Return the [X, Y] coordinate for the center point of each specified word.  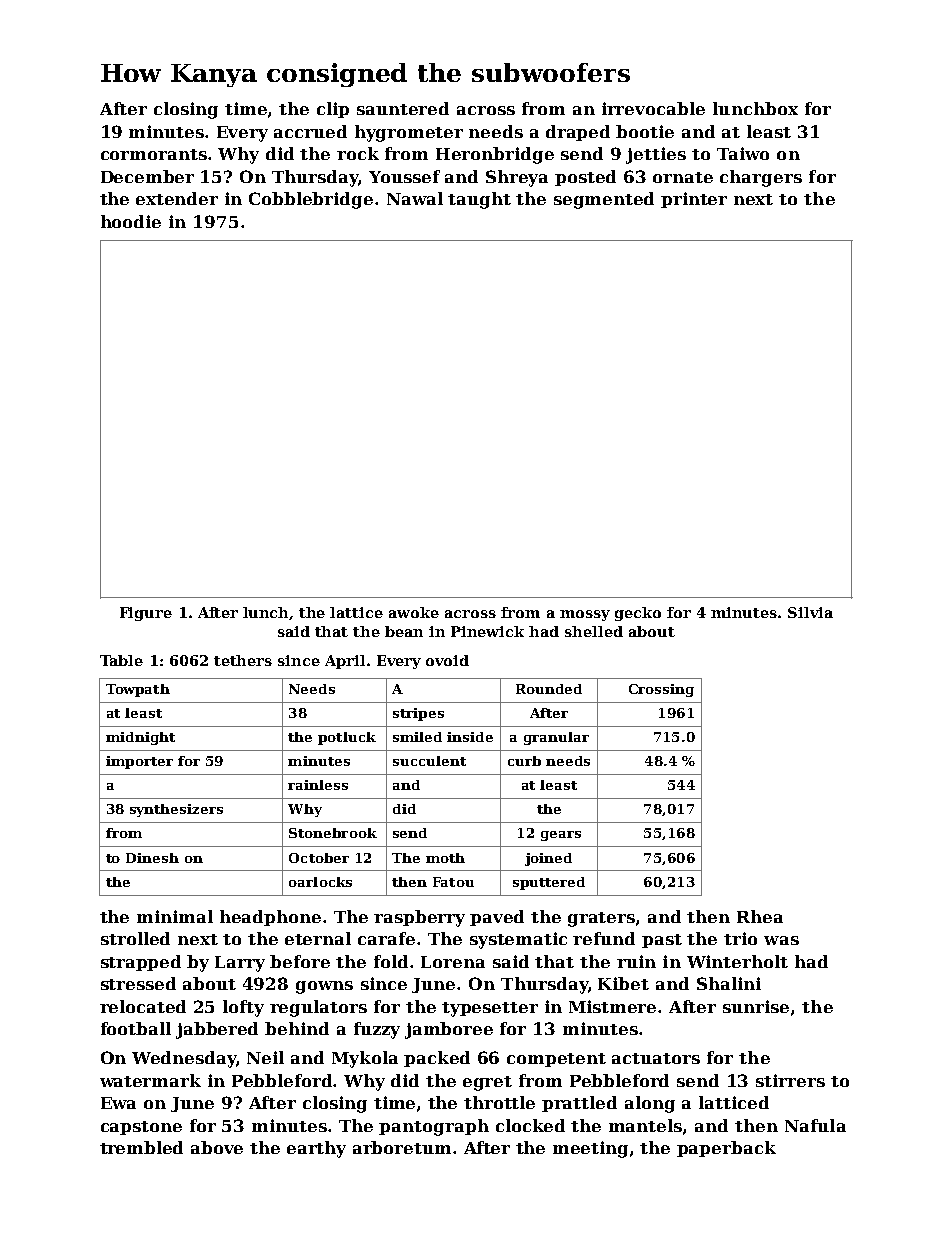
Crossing [661, 690]
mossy [585, 615]
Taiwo [743, 153]
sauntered [403, 108]
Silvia [810, 612]
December [147, 176]
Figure [146, 614]
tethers [243, 660]
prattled [579, 1104]
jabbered [217, 1030]
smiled [417, 737]
